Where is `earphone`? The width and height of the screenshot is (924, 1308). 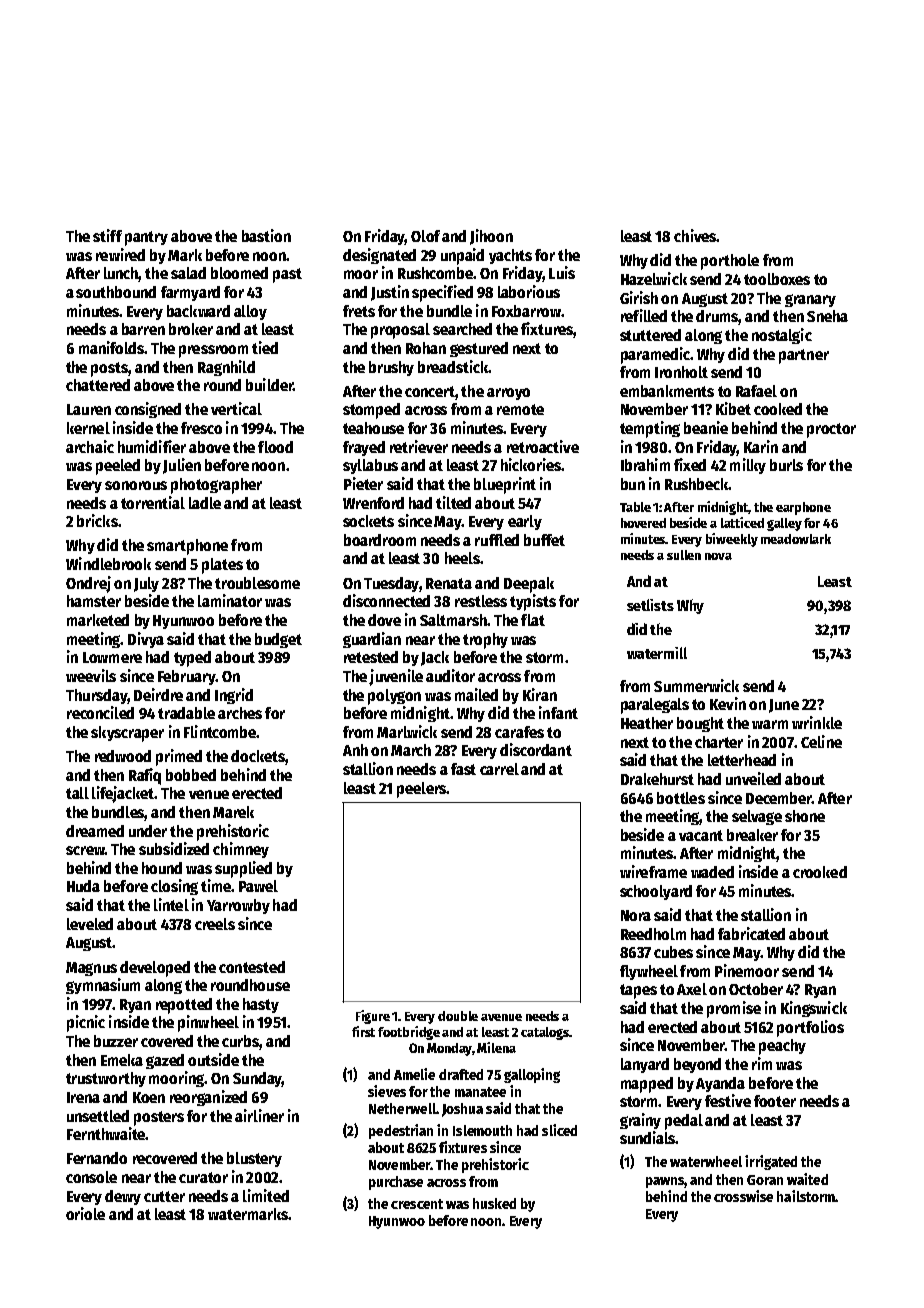
earphone is located at coordinates (803, 508).
